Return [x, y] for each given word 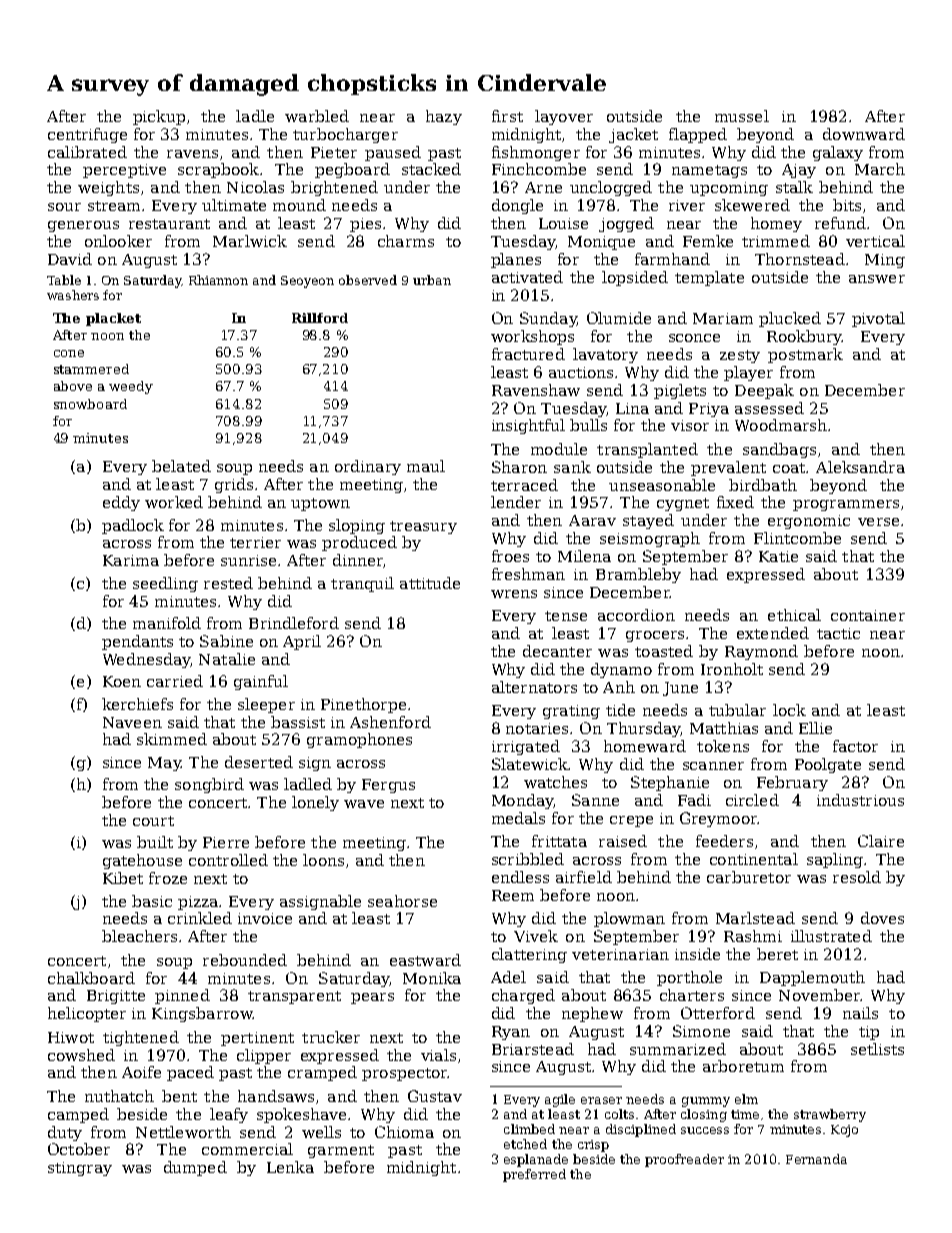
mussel [742, 116]
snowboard [90, 404]
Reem [513, 895]
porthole [689, 978]
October [79, 1149]
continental [754, 859]
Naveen [132, 722]
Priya [709, 410]
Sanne [595, 800]
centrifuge [87, 135]
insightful [528, 426]
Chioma [404, 1132]
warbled [317, 116]
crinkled [200, 918]
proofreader [684, 1160]
